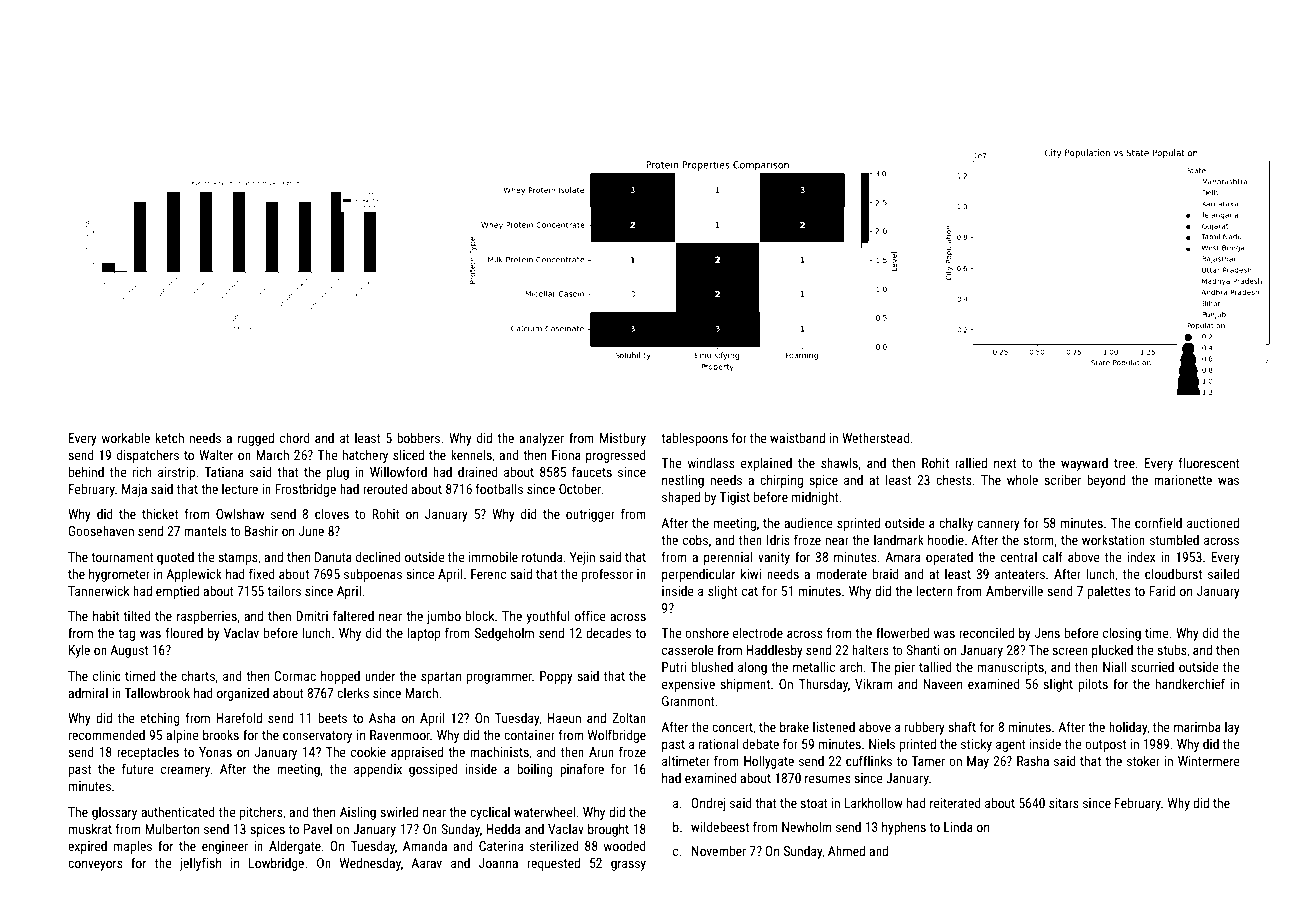 Image resolution: width=1308 pixels, height=924 pixels. I want to click on perpendicular, so click(698, 575).
